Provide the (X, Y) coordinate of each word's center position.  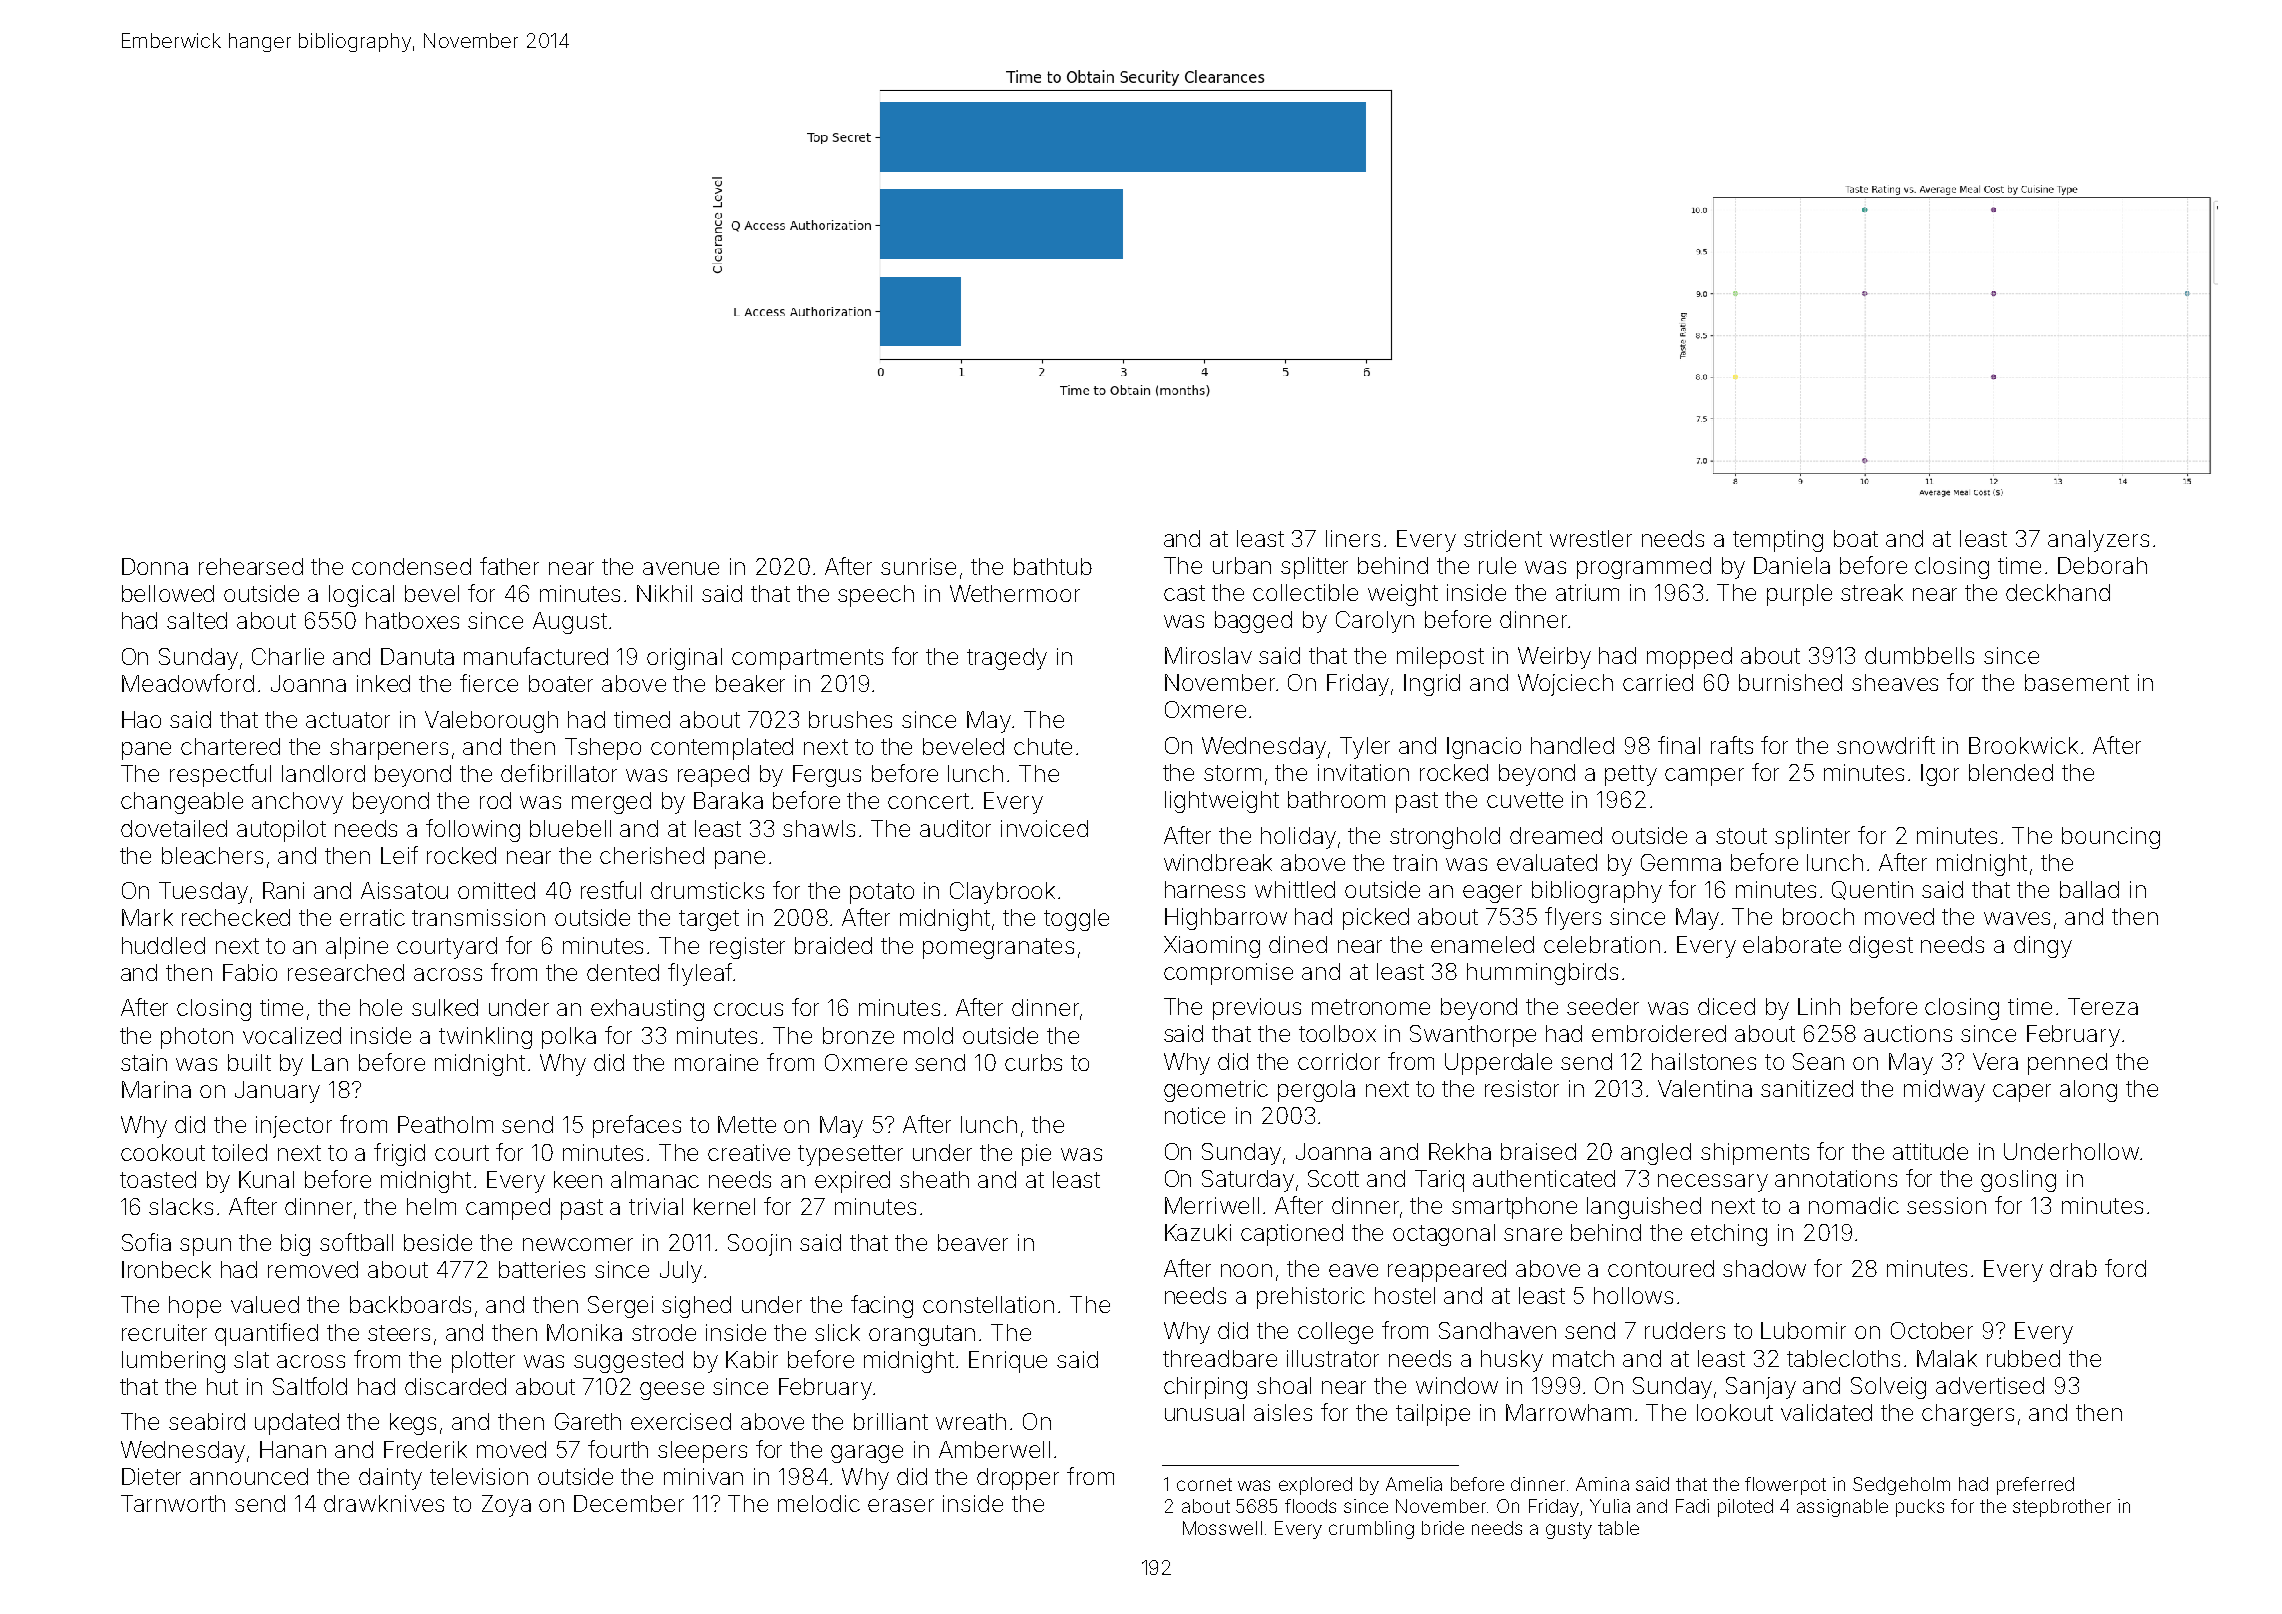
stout (1741, 836)
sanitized (1807, 1088)
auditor (955, 828)
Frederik (425, 1449)
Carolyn (1375, 622)
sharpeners (389, 749)
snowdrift (1886, 745)
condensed (411, 566)
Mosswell (1222, 1528)
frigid (399, 1154)
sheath (934, 1179)
